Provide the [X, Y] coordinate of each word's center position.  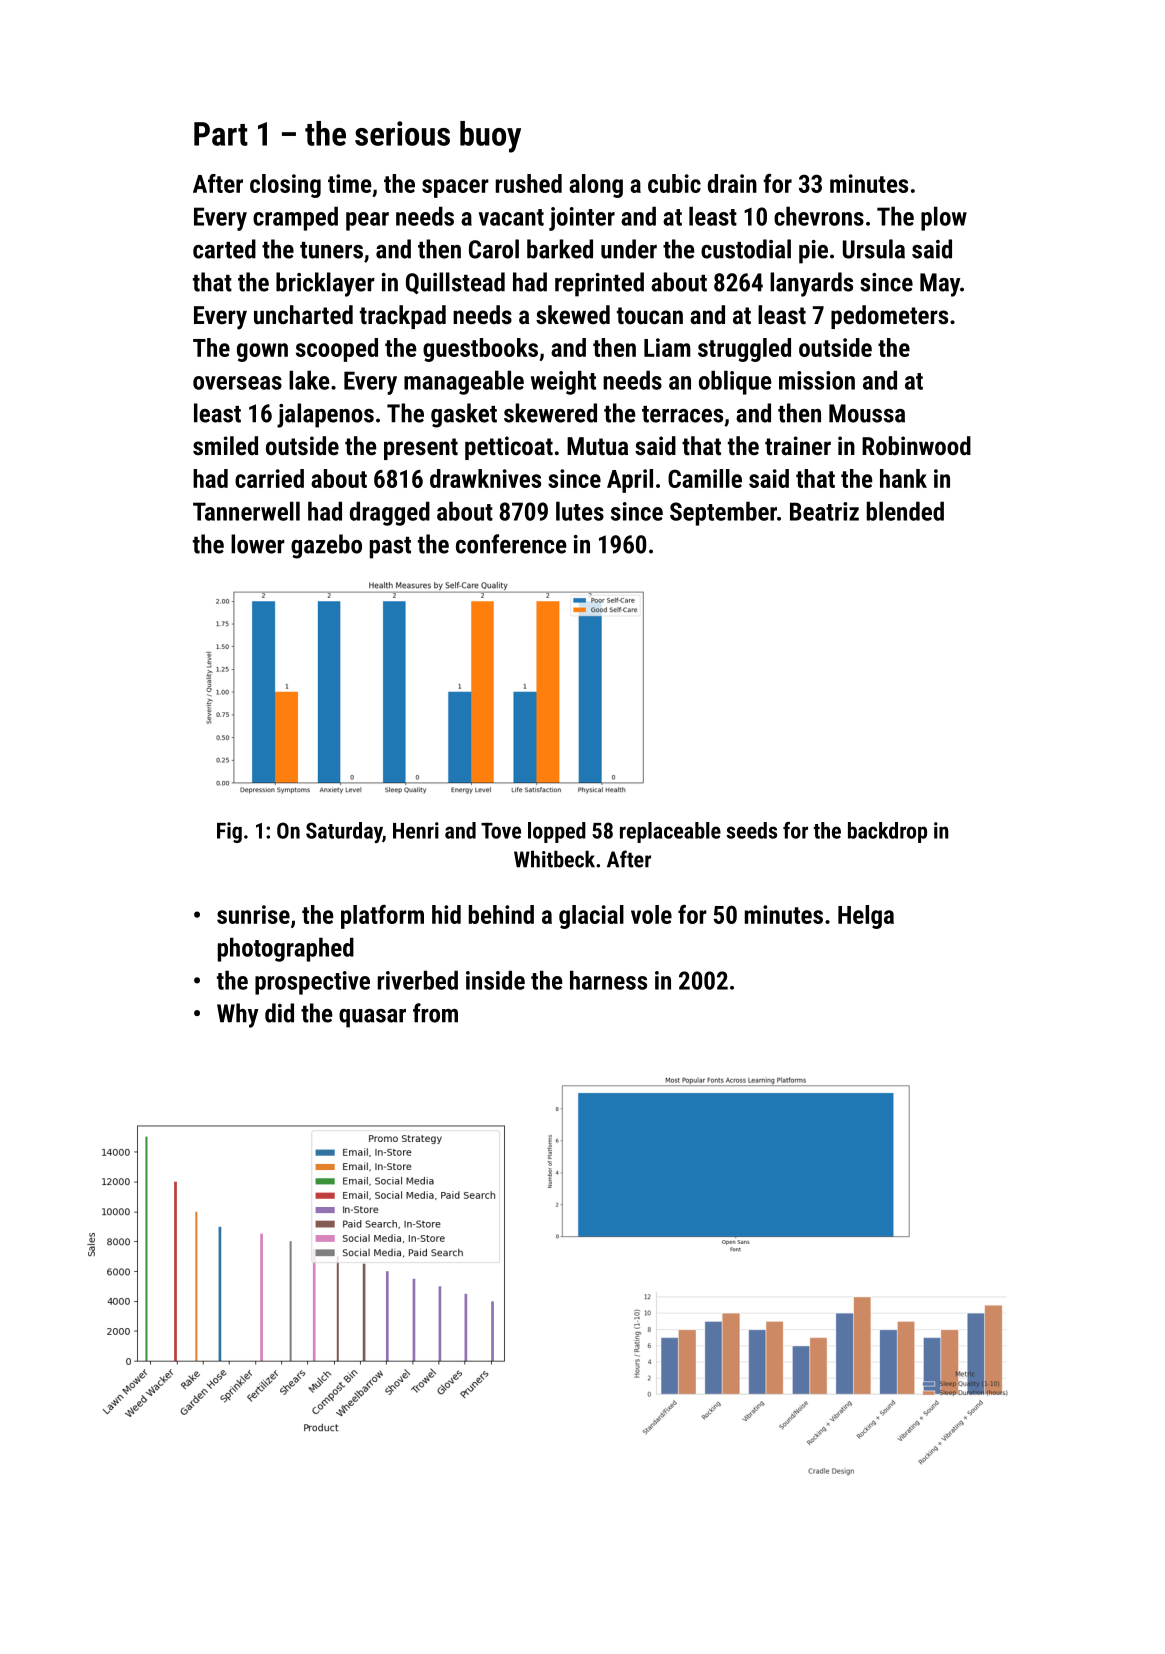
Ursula [874, 249]
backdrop [887, 832]
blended [905, 511]
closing [285, 186]
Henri [416, 830]
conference [511, 544]
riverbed [418, 980]
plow [944, 218]
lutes [580, 511]
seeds [751, 830]
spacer [455, 188]
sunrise [253, 914]
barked [560, 249]
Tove [501, 830]
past [390, 548]
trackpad [403, 317]
